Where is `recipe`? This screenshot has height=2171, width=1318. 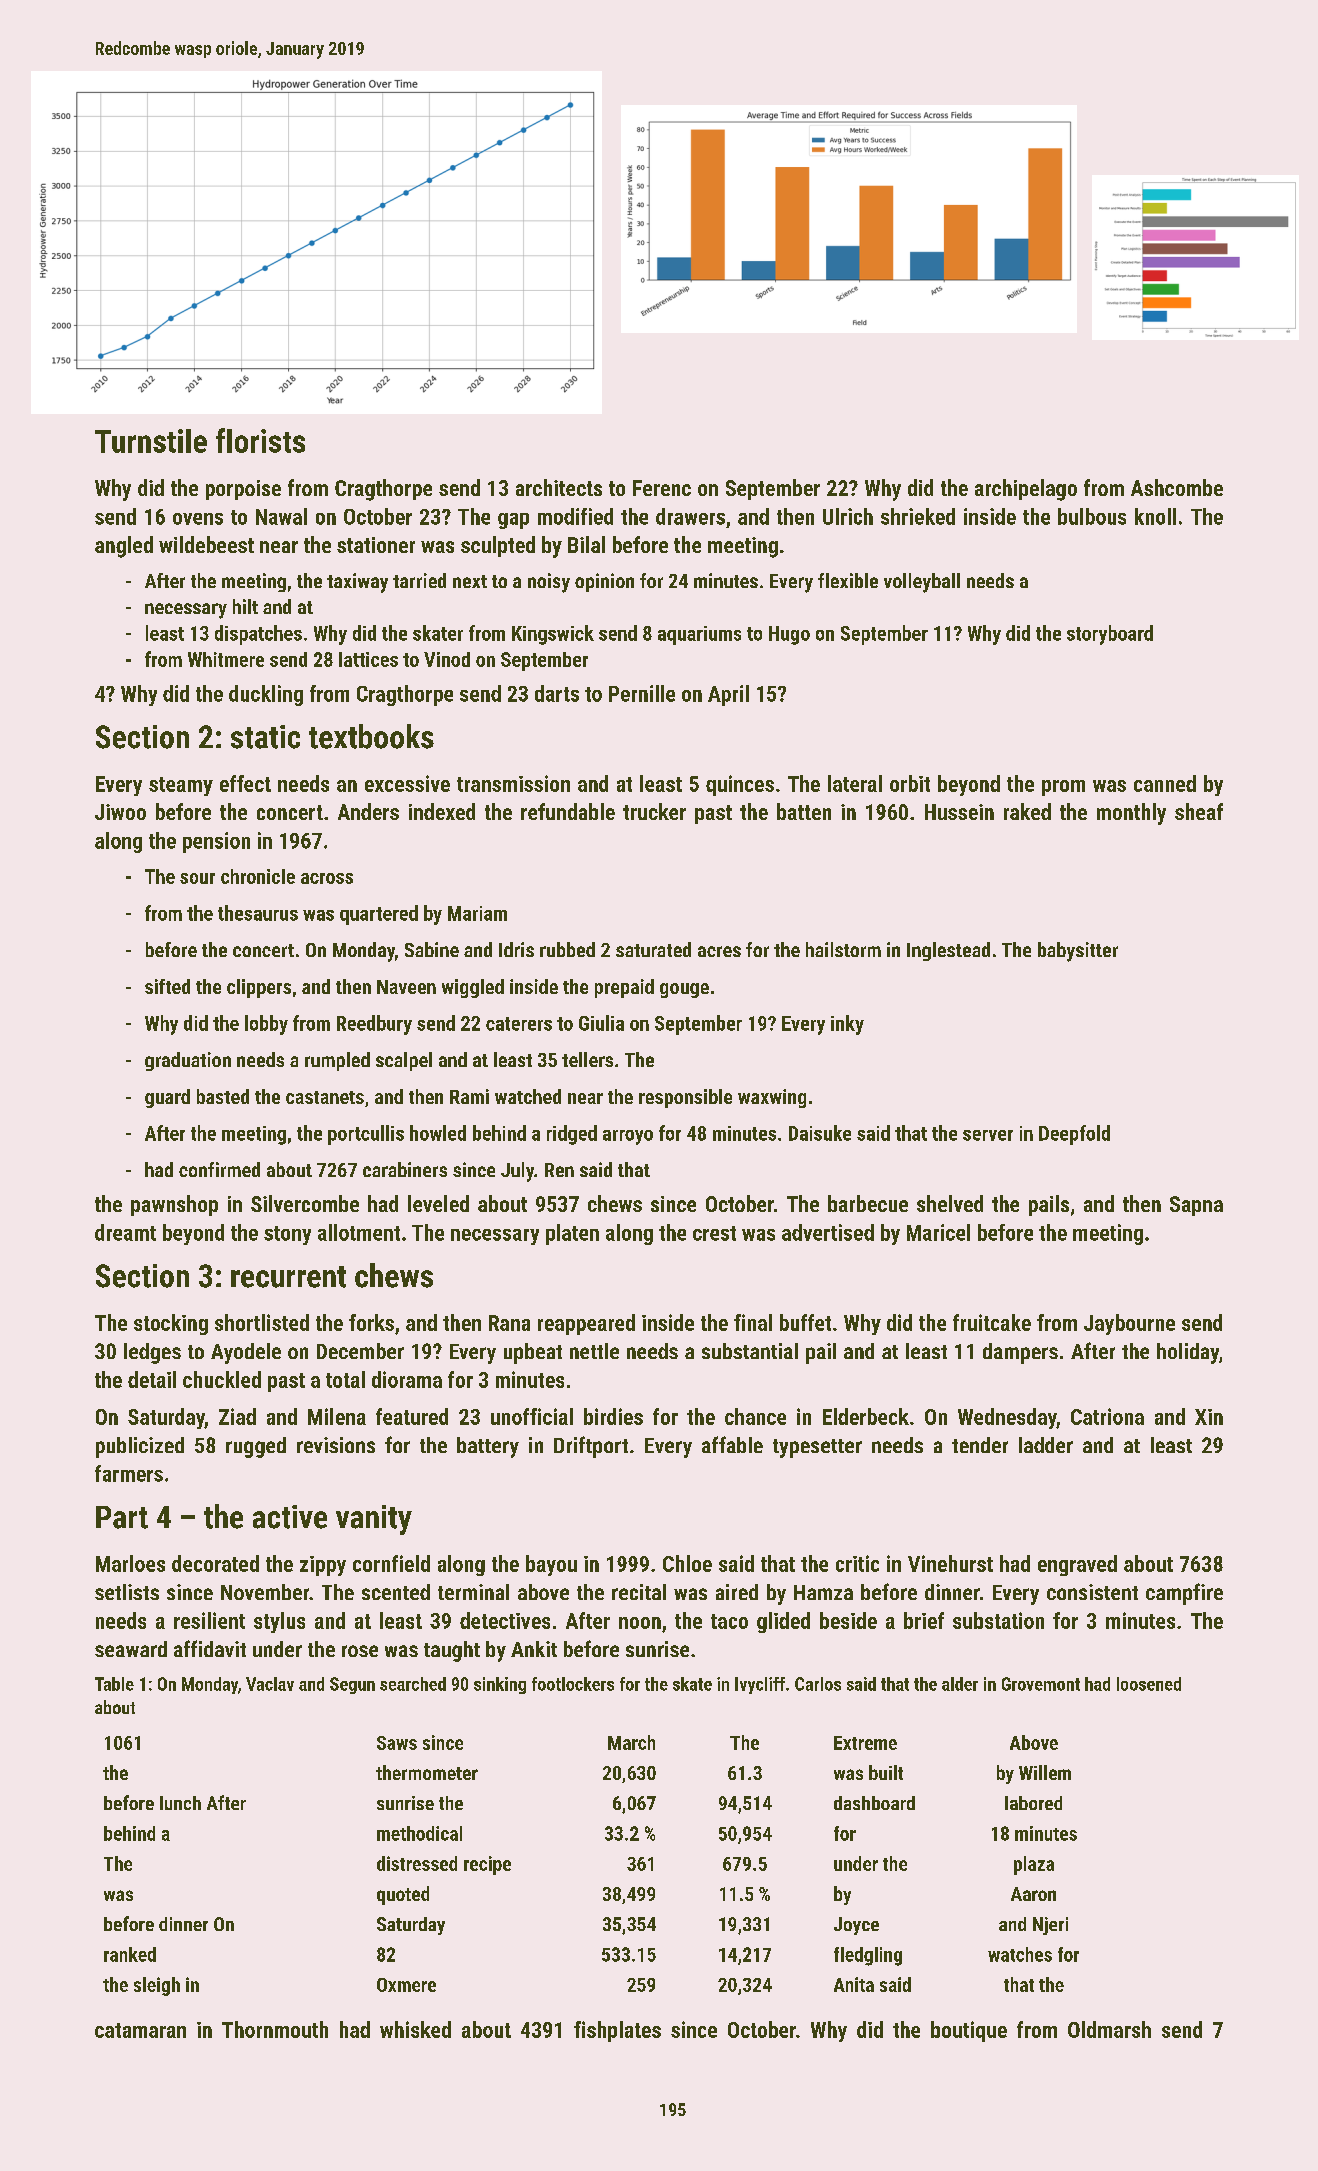
recipe is located at coordinates (487, 1865).
